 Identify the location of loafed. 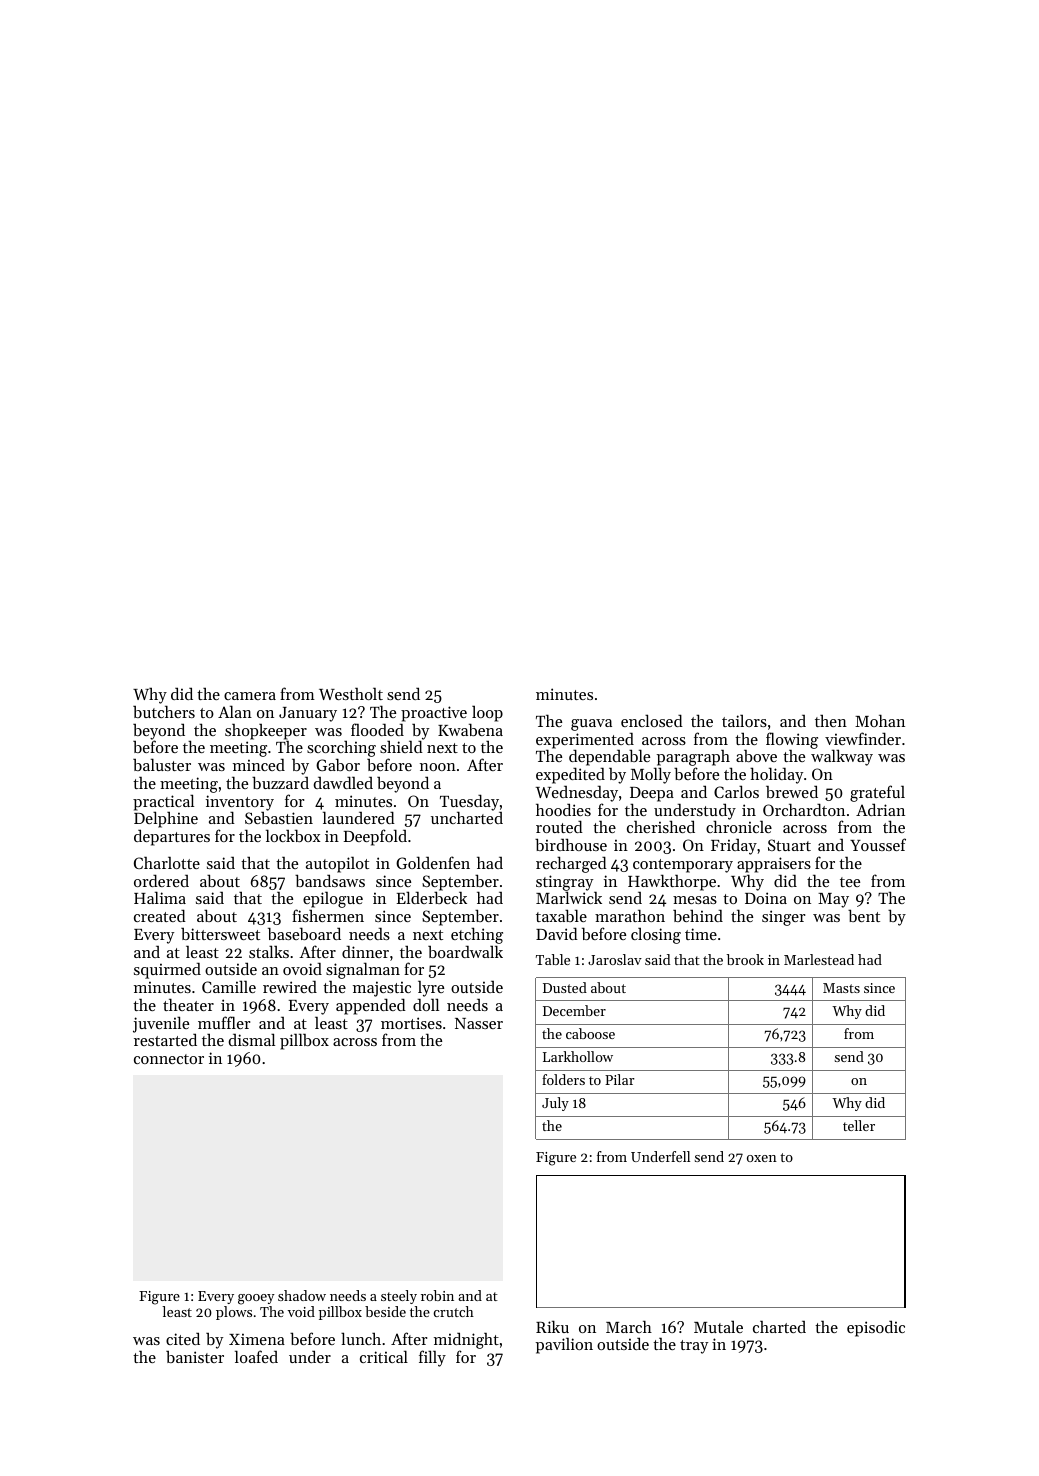
(256, 1356).
